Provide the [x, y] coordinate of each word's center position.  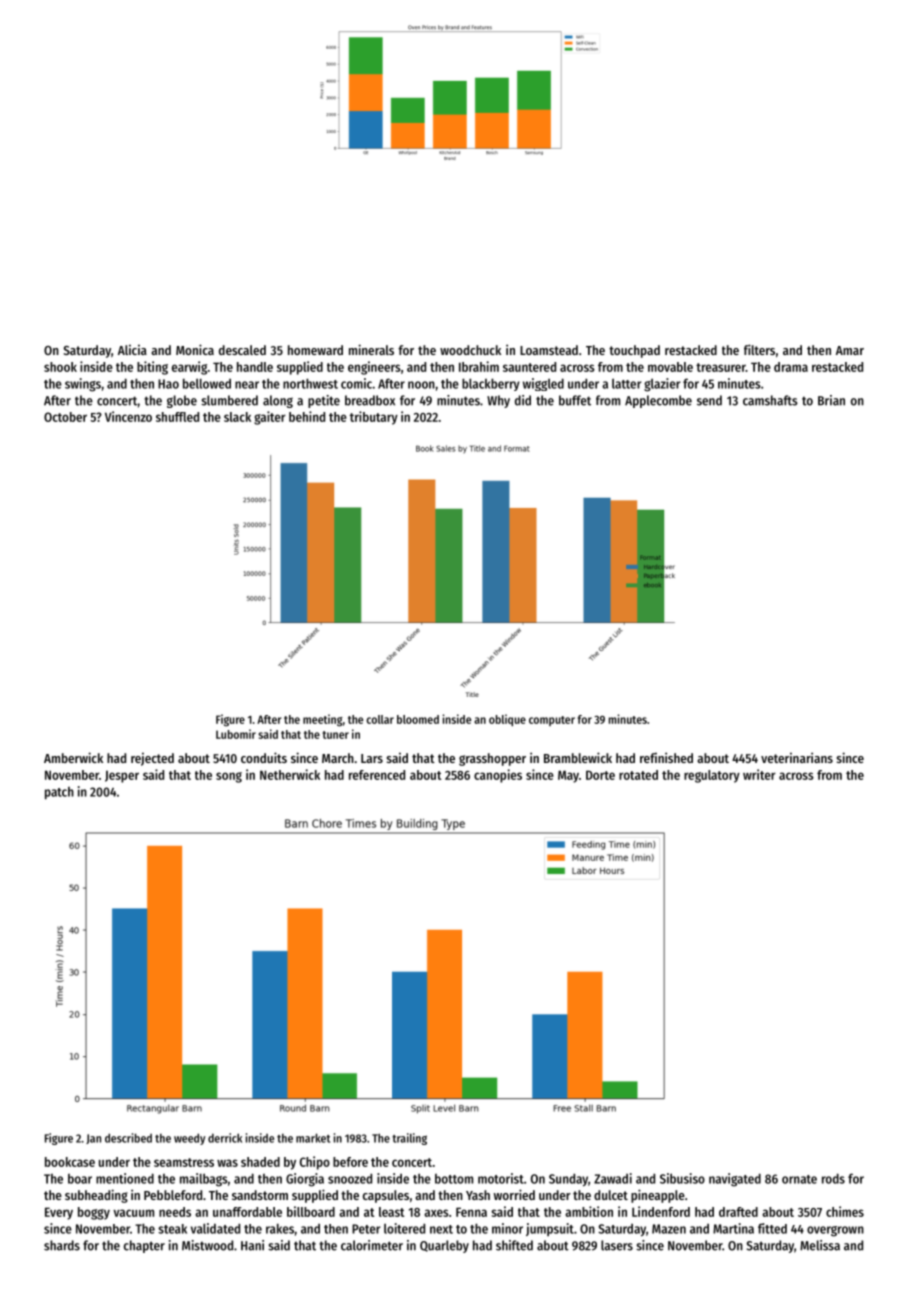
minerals [371, 349]
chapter [144, 1246]
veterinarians [797, 757]
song [229, 777]
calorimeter [372, 1245]
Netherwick [290, 774]
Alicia [132, 350]
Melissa [820, 1245]
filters [759, 349]
